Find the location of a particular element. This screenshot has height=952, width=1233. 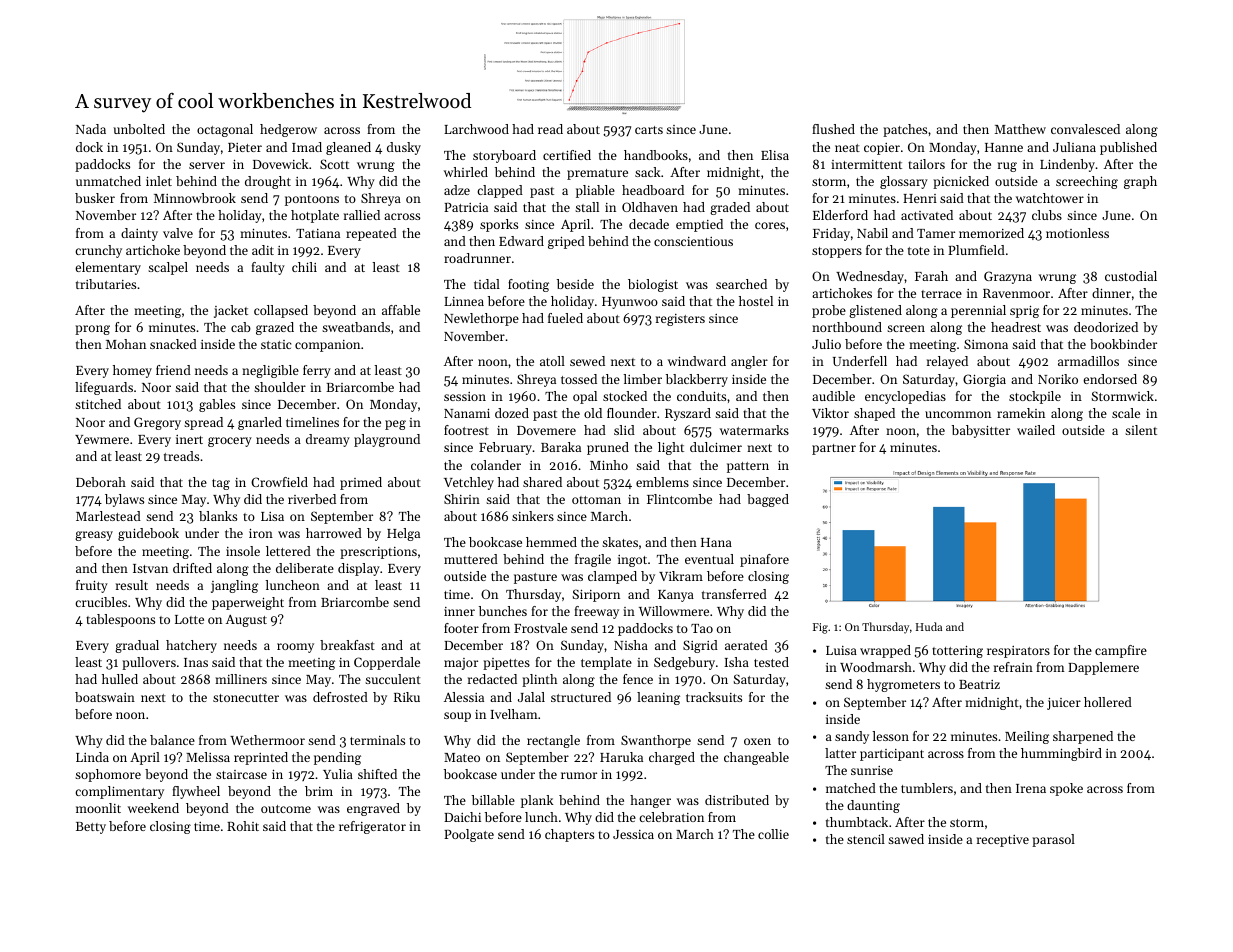

jangling is located at coordinates (234, 586).
